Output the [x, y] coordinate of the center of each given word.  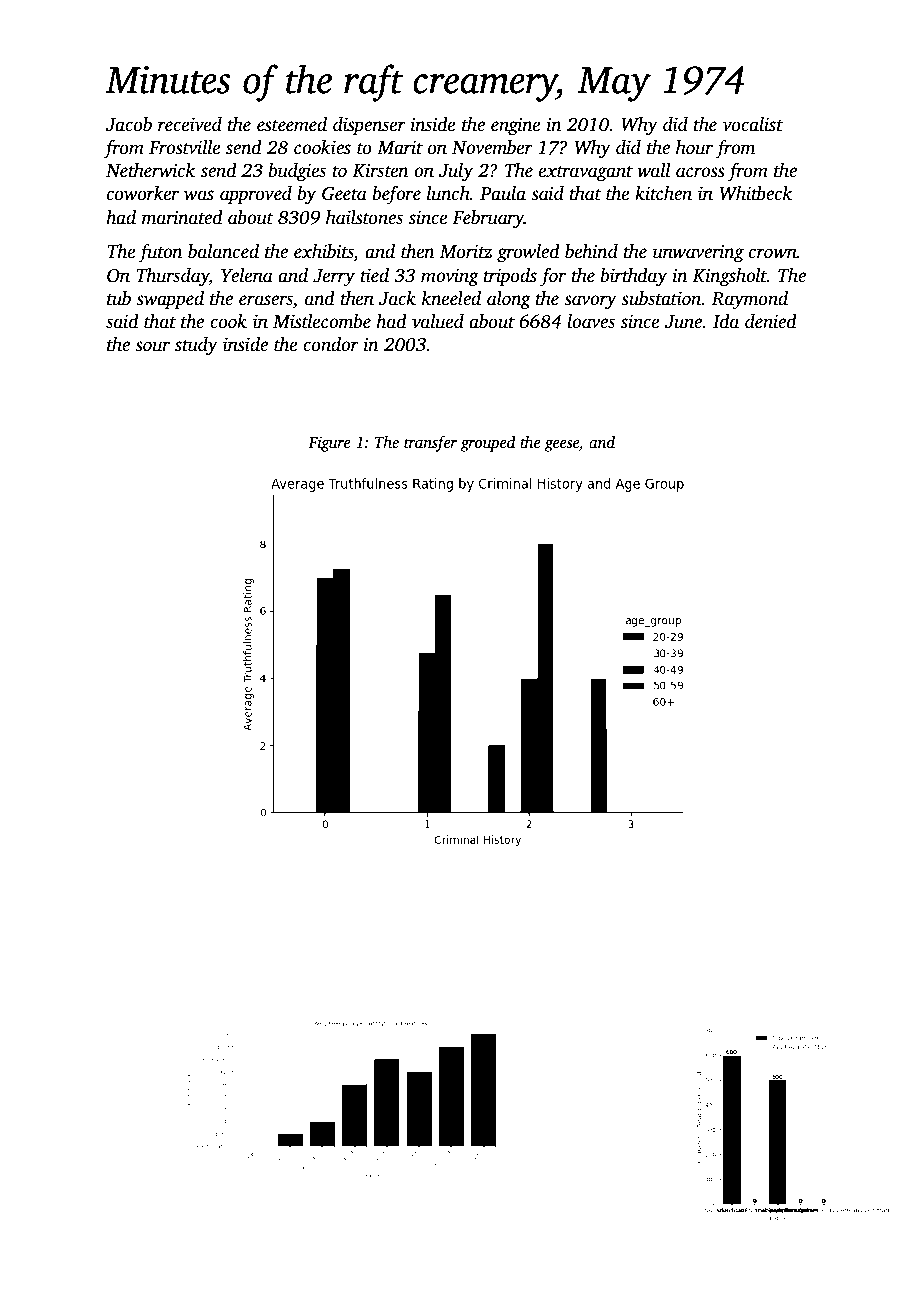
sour [152, 346]
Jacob [129, 124]
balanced [223, 251]
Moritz [466, 251]
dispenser [369, 126]
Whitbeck [756, 193]
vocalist [753, 124]
